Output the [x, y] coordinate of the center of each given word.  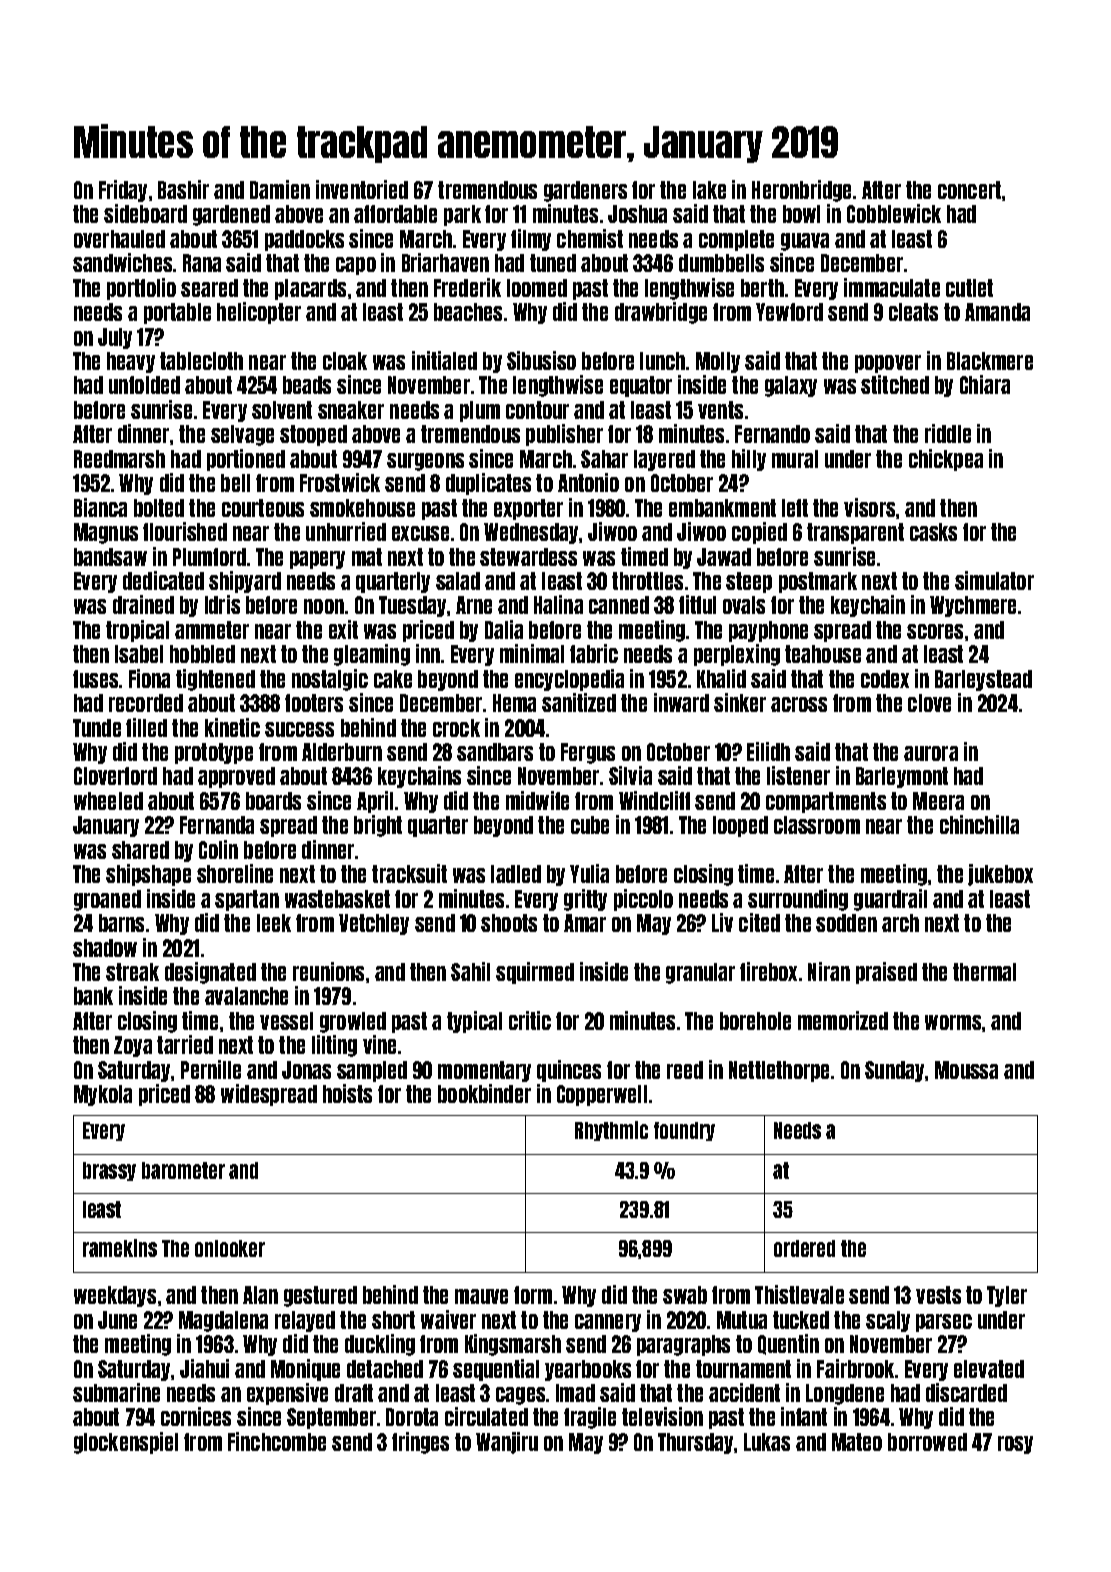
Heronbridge [801, 191]
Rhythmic [611, 1131]
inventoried [362, 189]
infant [804, 1416]
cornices [196, 1416]
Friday [123, 191]
